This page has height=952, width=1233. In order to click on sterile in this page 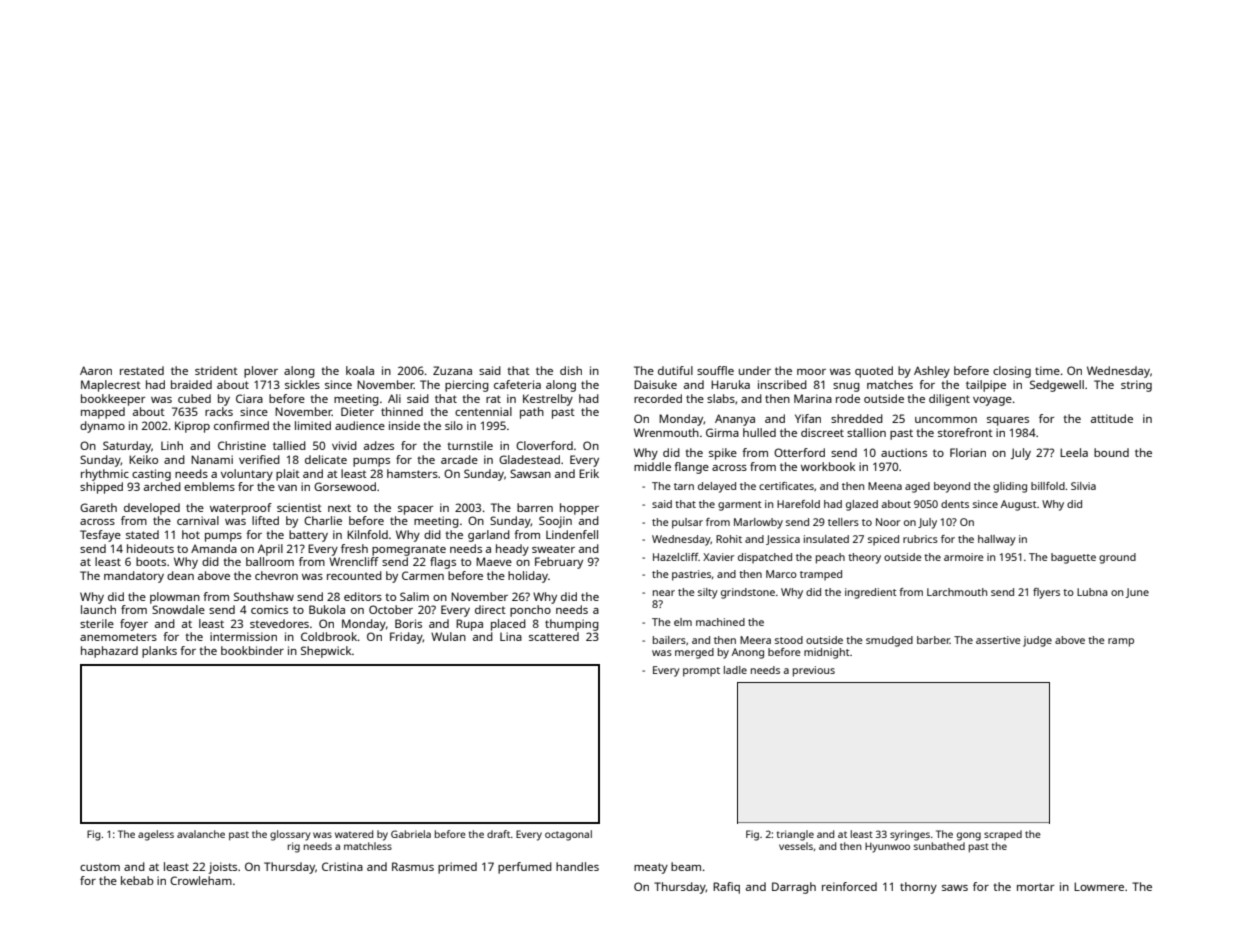, I will do `click(97, 623)`.
